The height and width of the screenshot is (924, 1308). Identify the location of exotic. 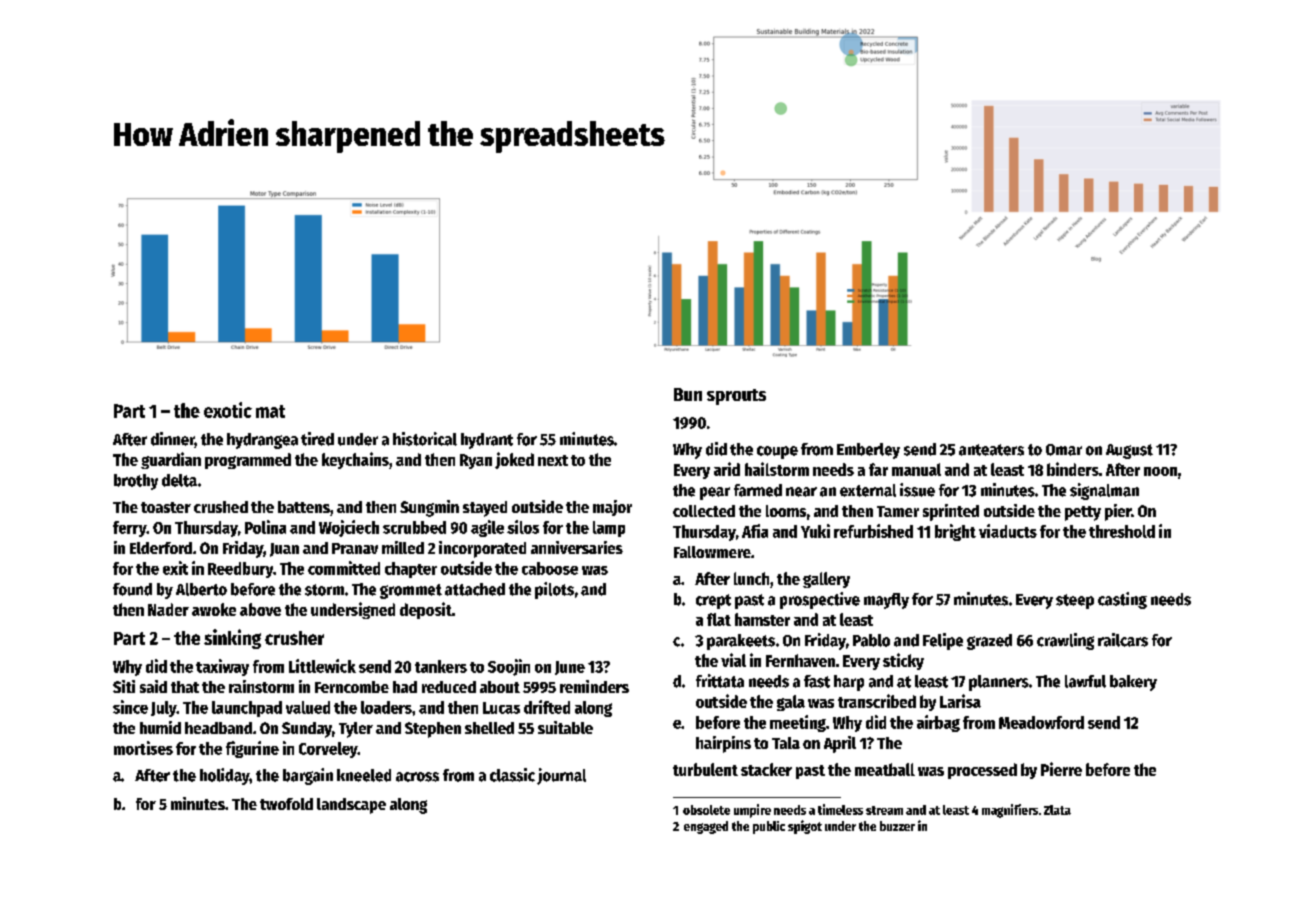
(228, 410).
